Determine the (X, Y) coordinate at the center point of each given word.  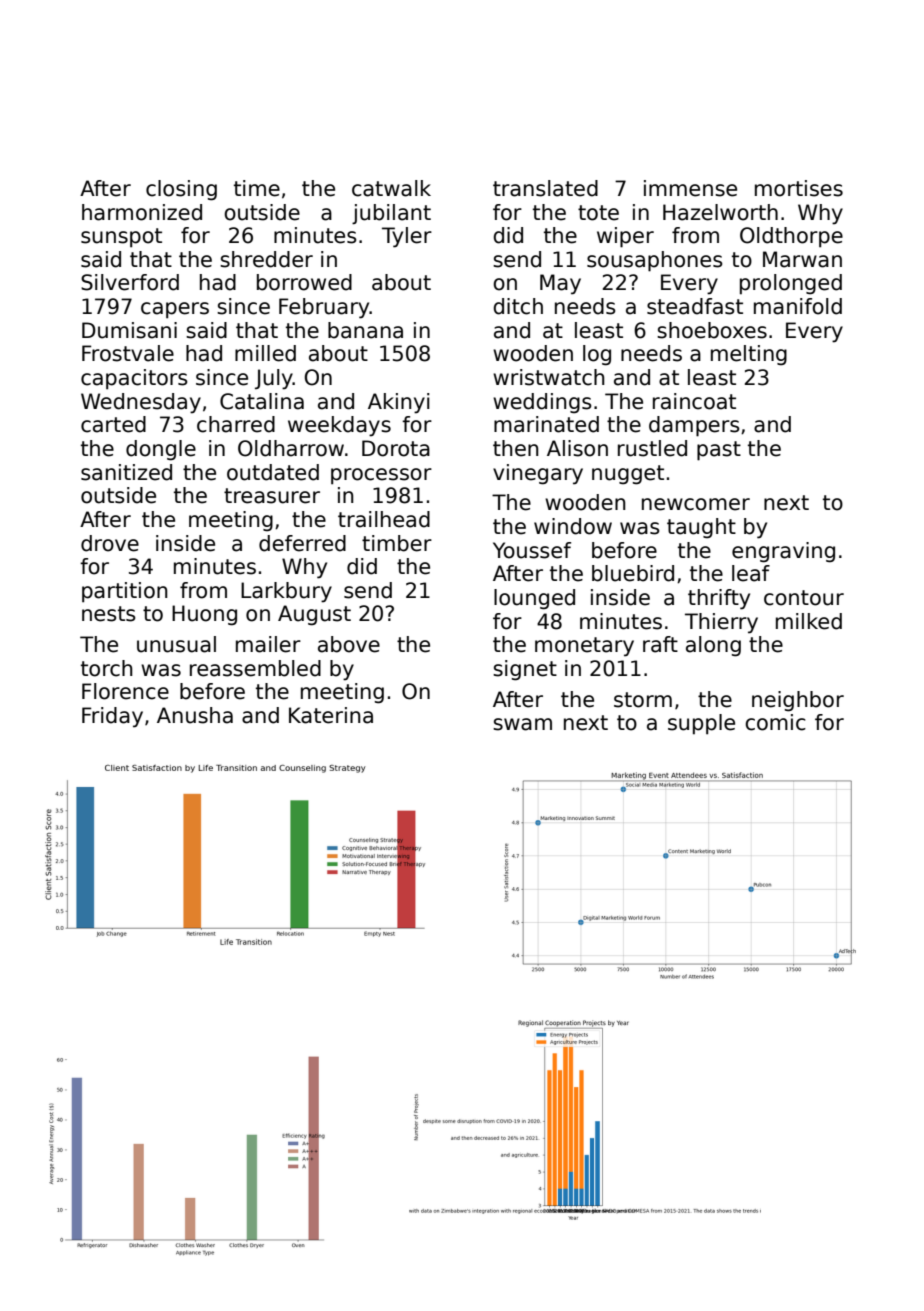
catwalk (391, 188)
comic (775, 722)
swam (522, 724)
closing (181, 190)
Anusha (195, 715)
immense (690, 188)
